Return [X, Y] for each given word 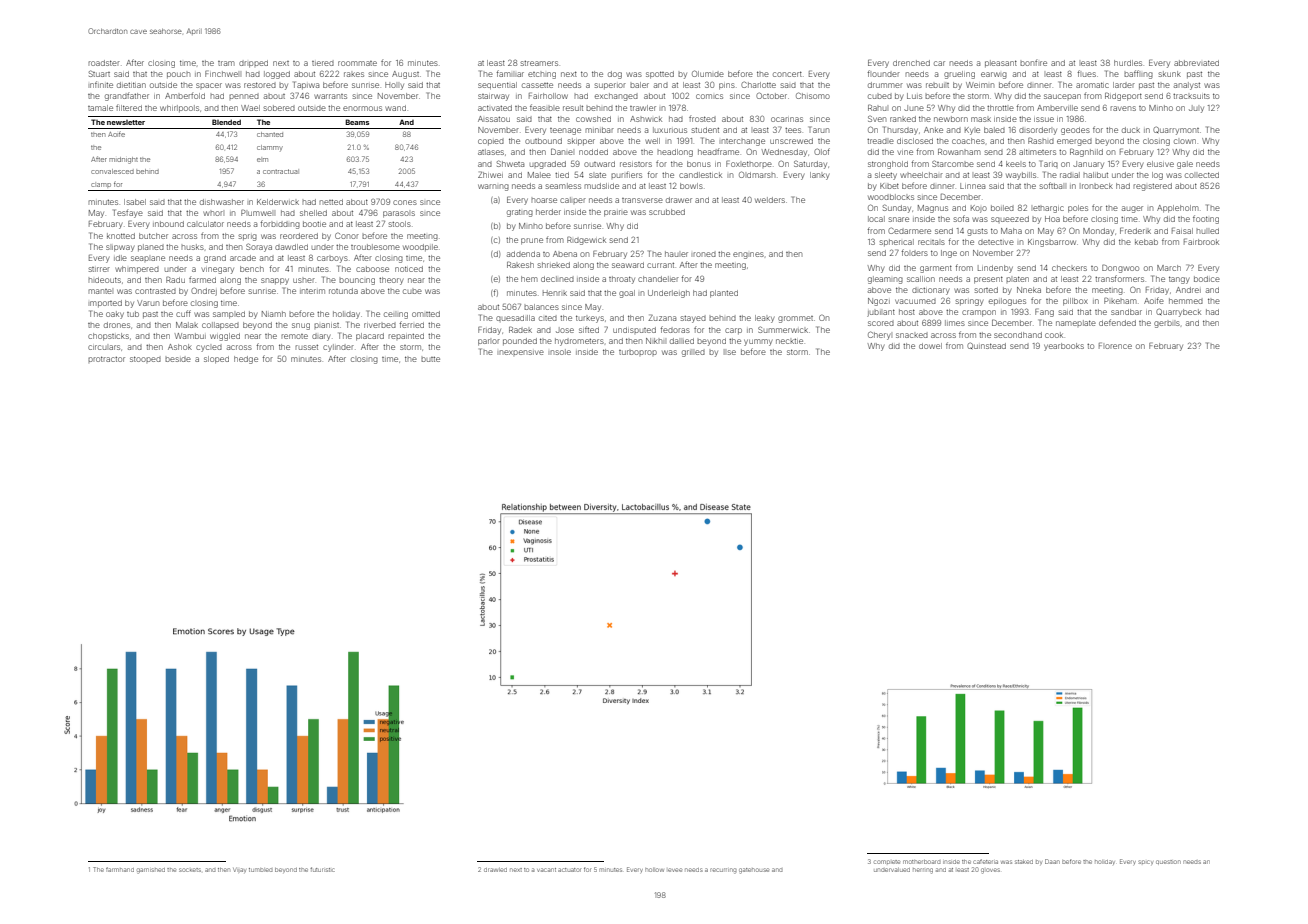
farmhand [120, 869]
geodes [1075, 131]
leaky [764, 319]
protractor [106, 359]
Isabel [135, 202]
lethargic [1048, 209]
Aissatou [494, 119]
